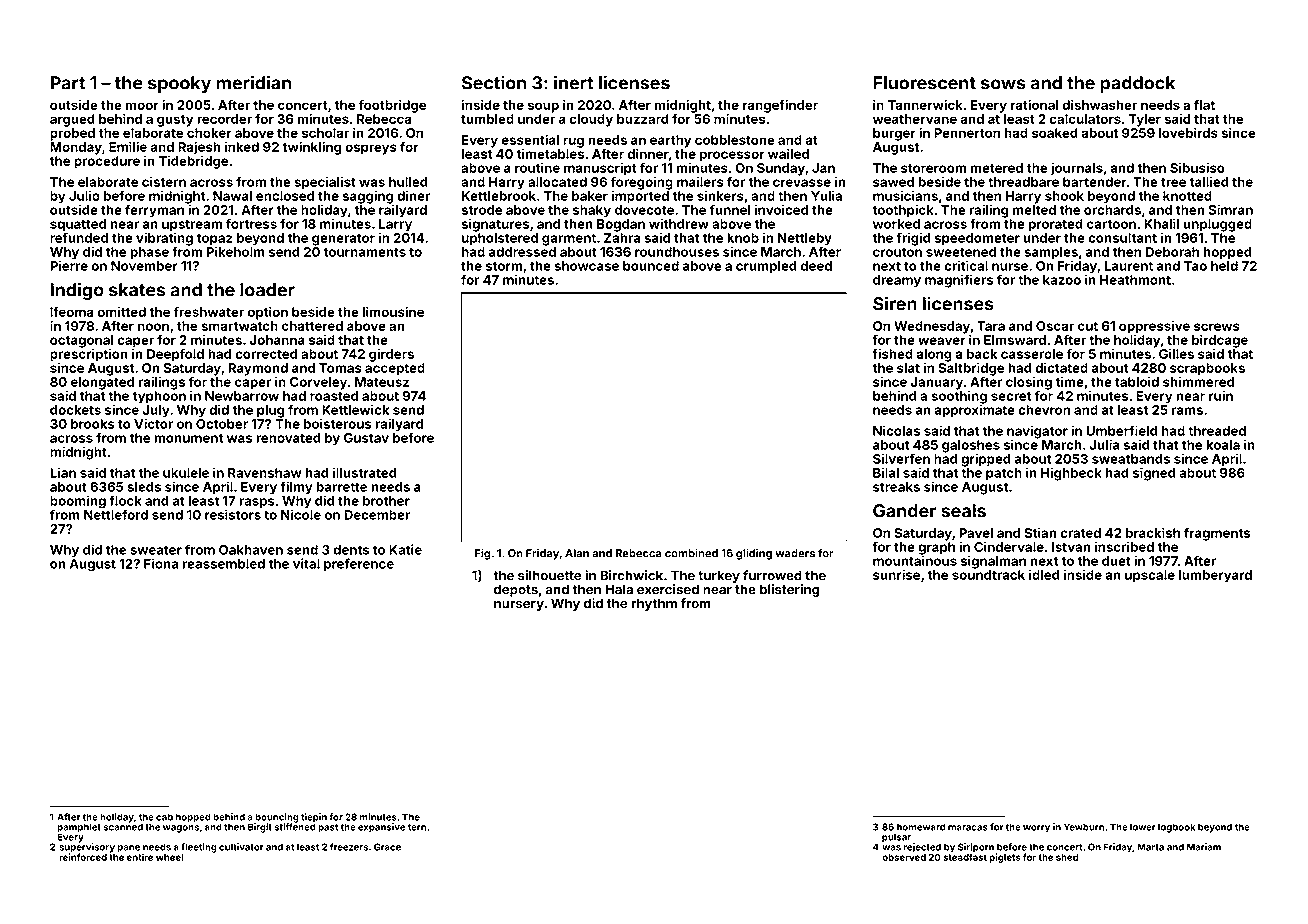  I want to click on renovated, so click(288, 438).
